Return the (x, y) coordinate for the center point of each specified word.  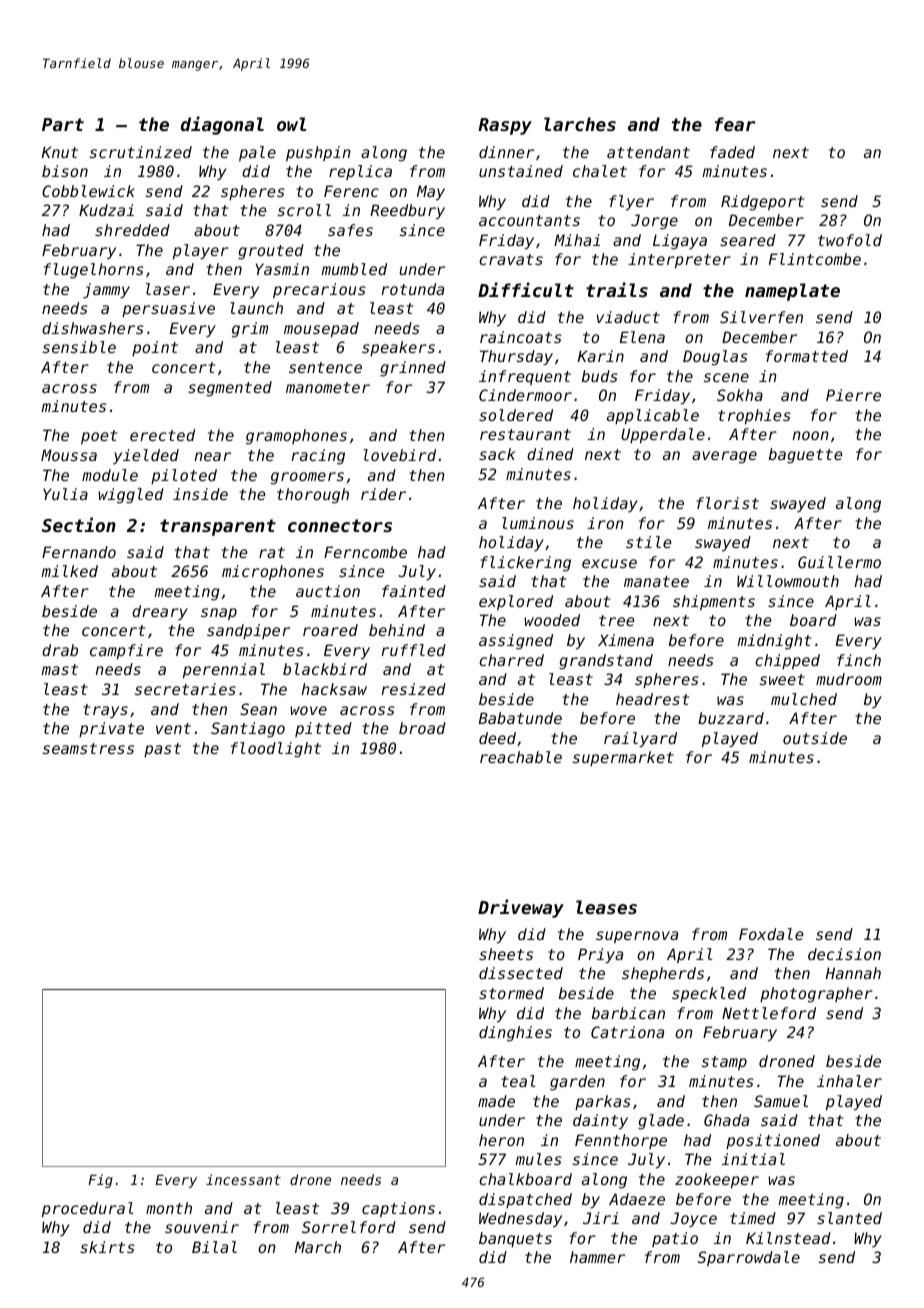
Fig (100, 1181)
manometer (328, 387)
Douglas (715, 358)
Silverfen (761, 317)
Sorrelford (349, 1227)
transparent (218, 527)
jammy (106, 290)
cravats (511, 259)
